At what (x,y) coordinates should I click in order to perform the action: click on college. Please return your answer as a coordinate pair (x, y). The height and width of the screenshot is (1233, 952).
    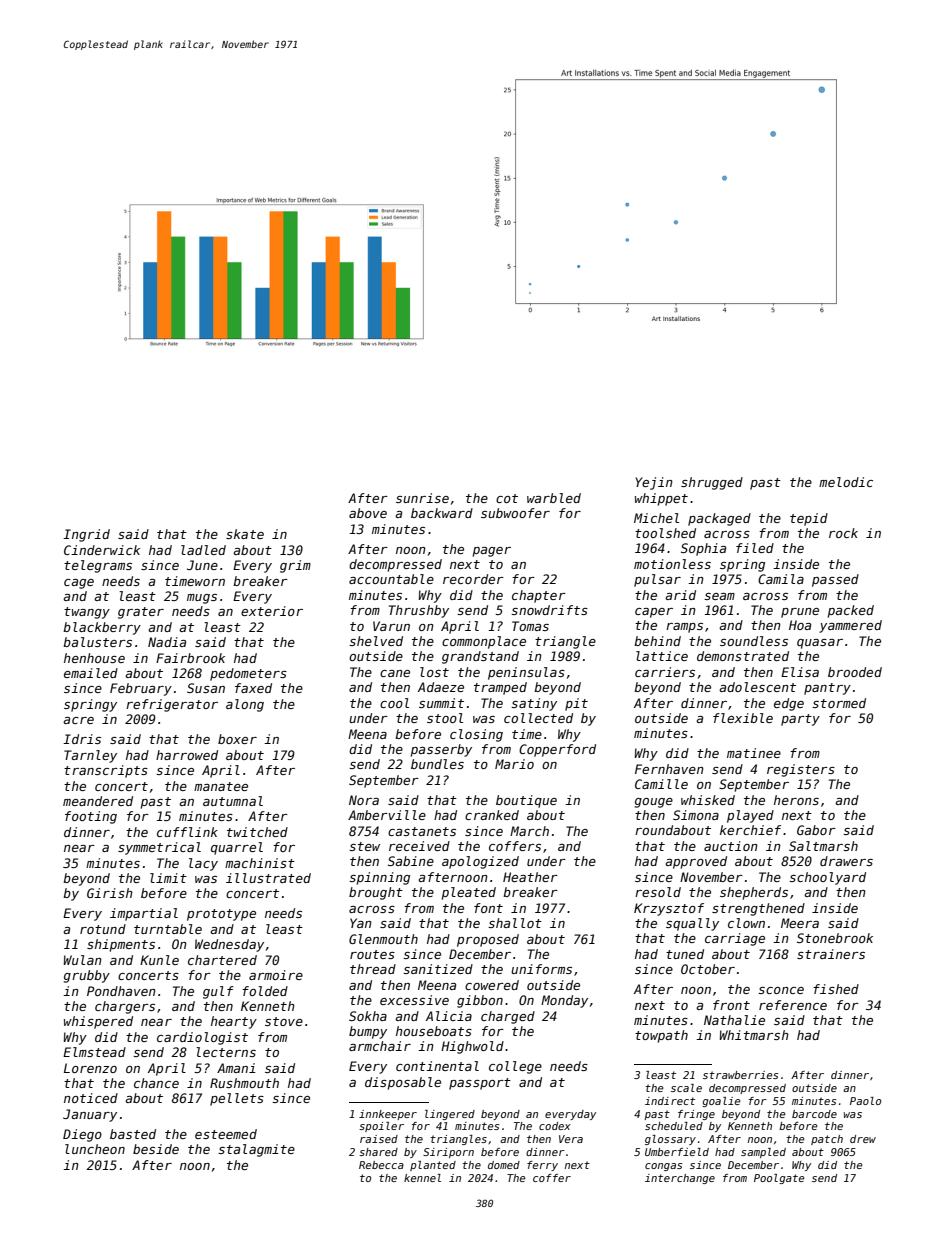
    Looking at the image, I should click on (515, 1067).
